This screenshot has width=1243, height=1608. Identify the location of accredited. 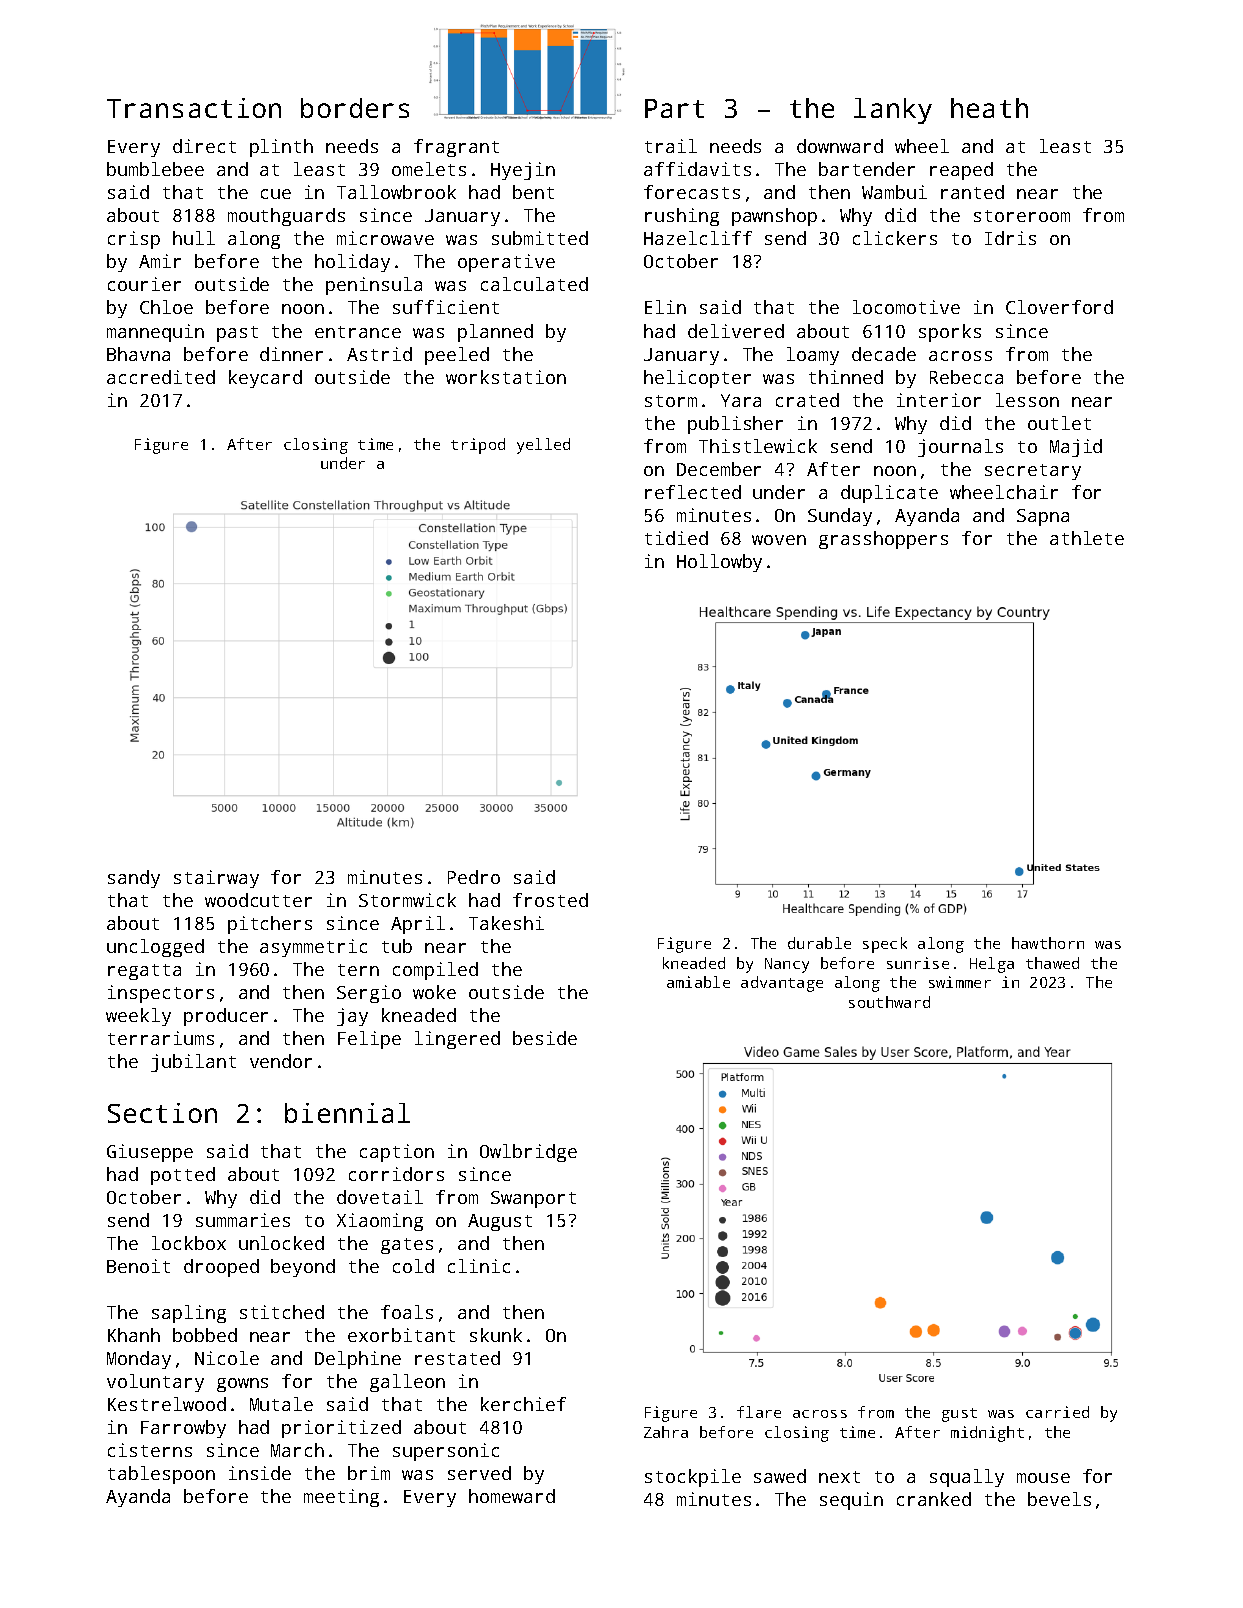
(161, 377).
